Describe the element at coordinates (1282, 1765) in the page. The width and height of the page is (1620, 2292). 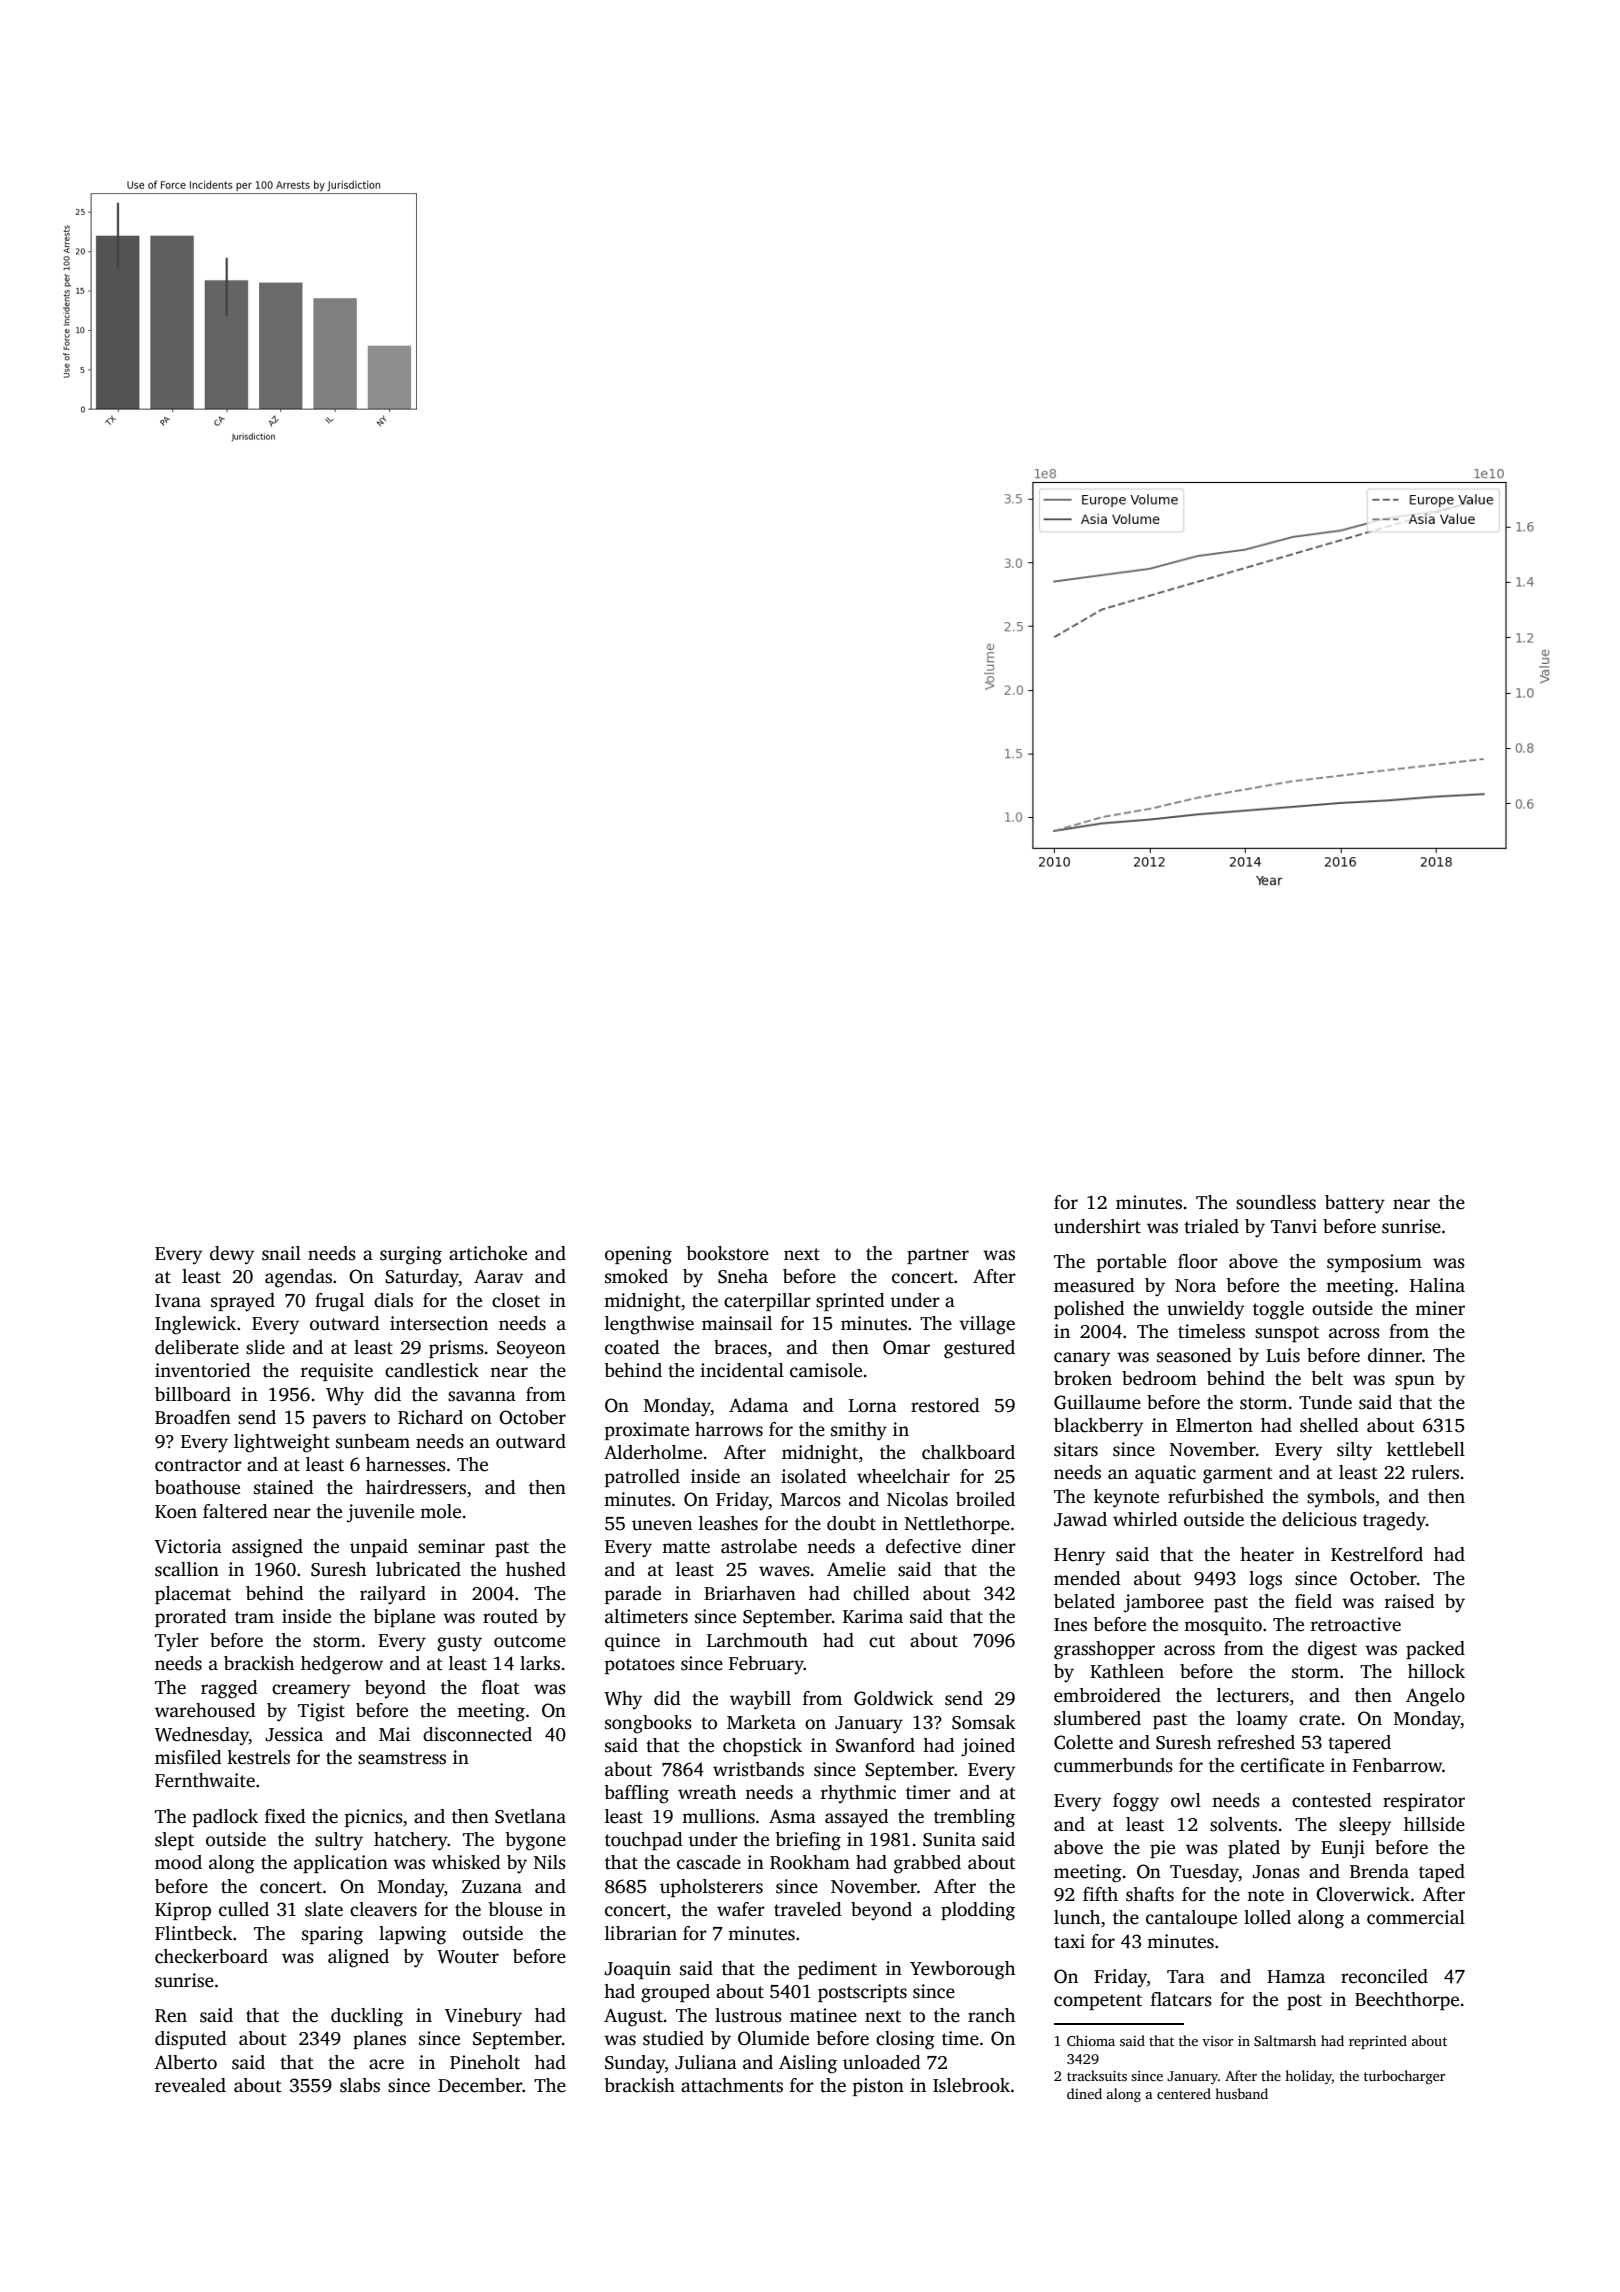
I see `certificate` at that location.
